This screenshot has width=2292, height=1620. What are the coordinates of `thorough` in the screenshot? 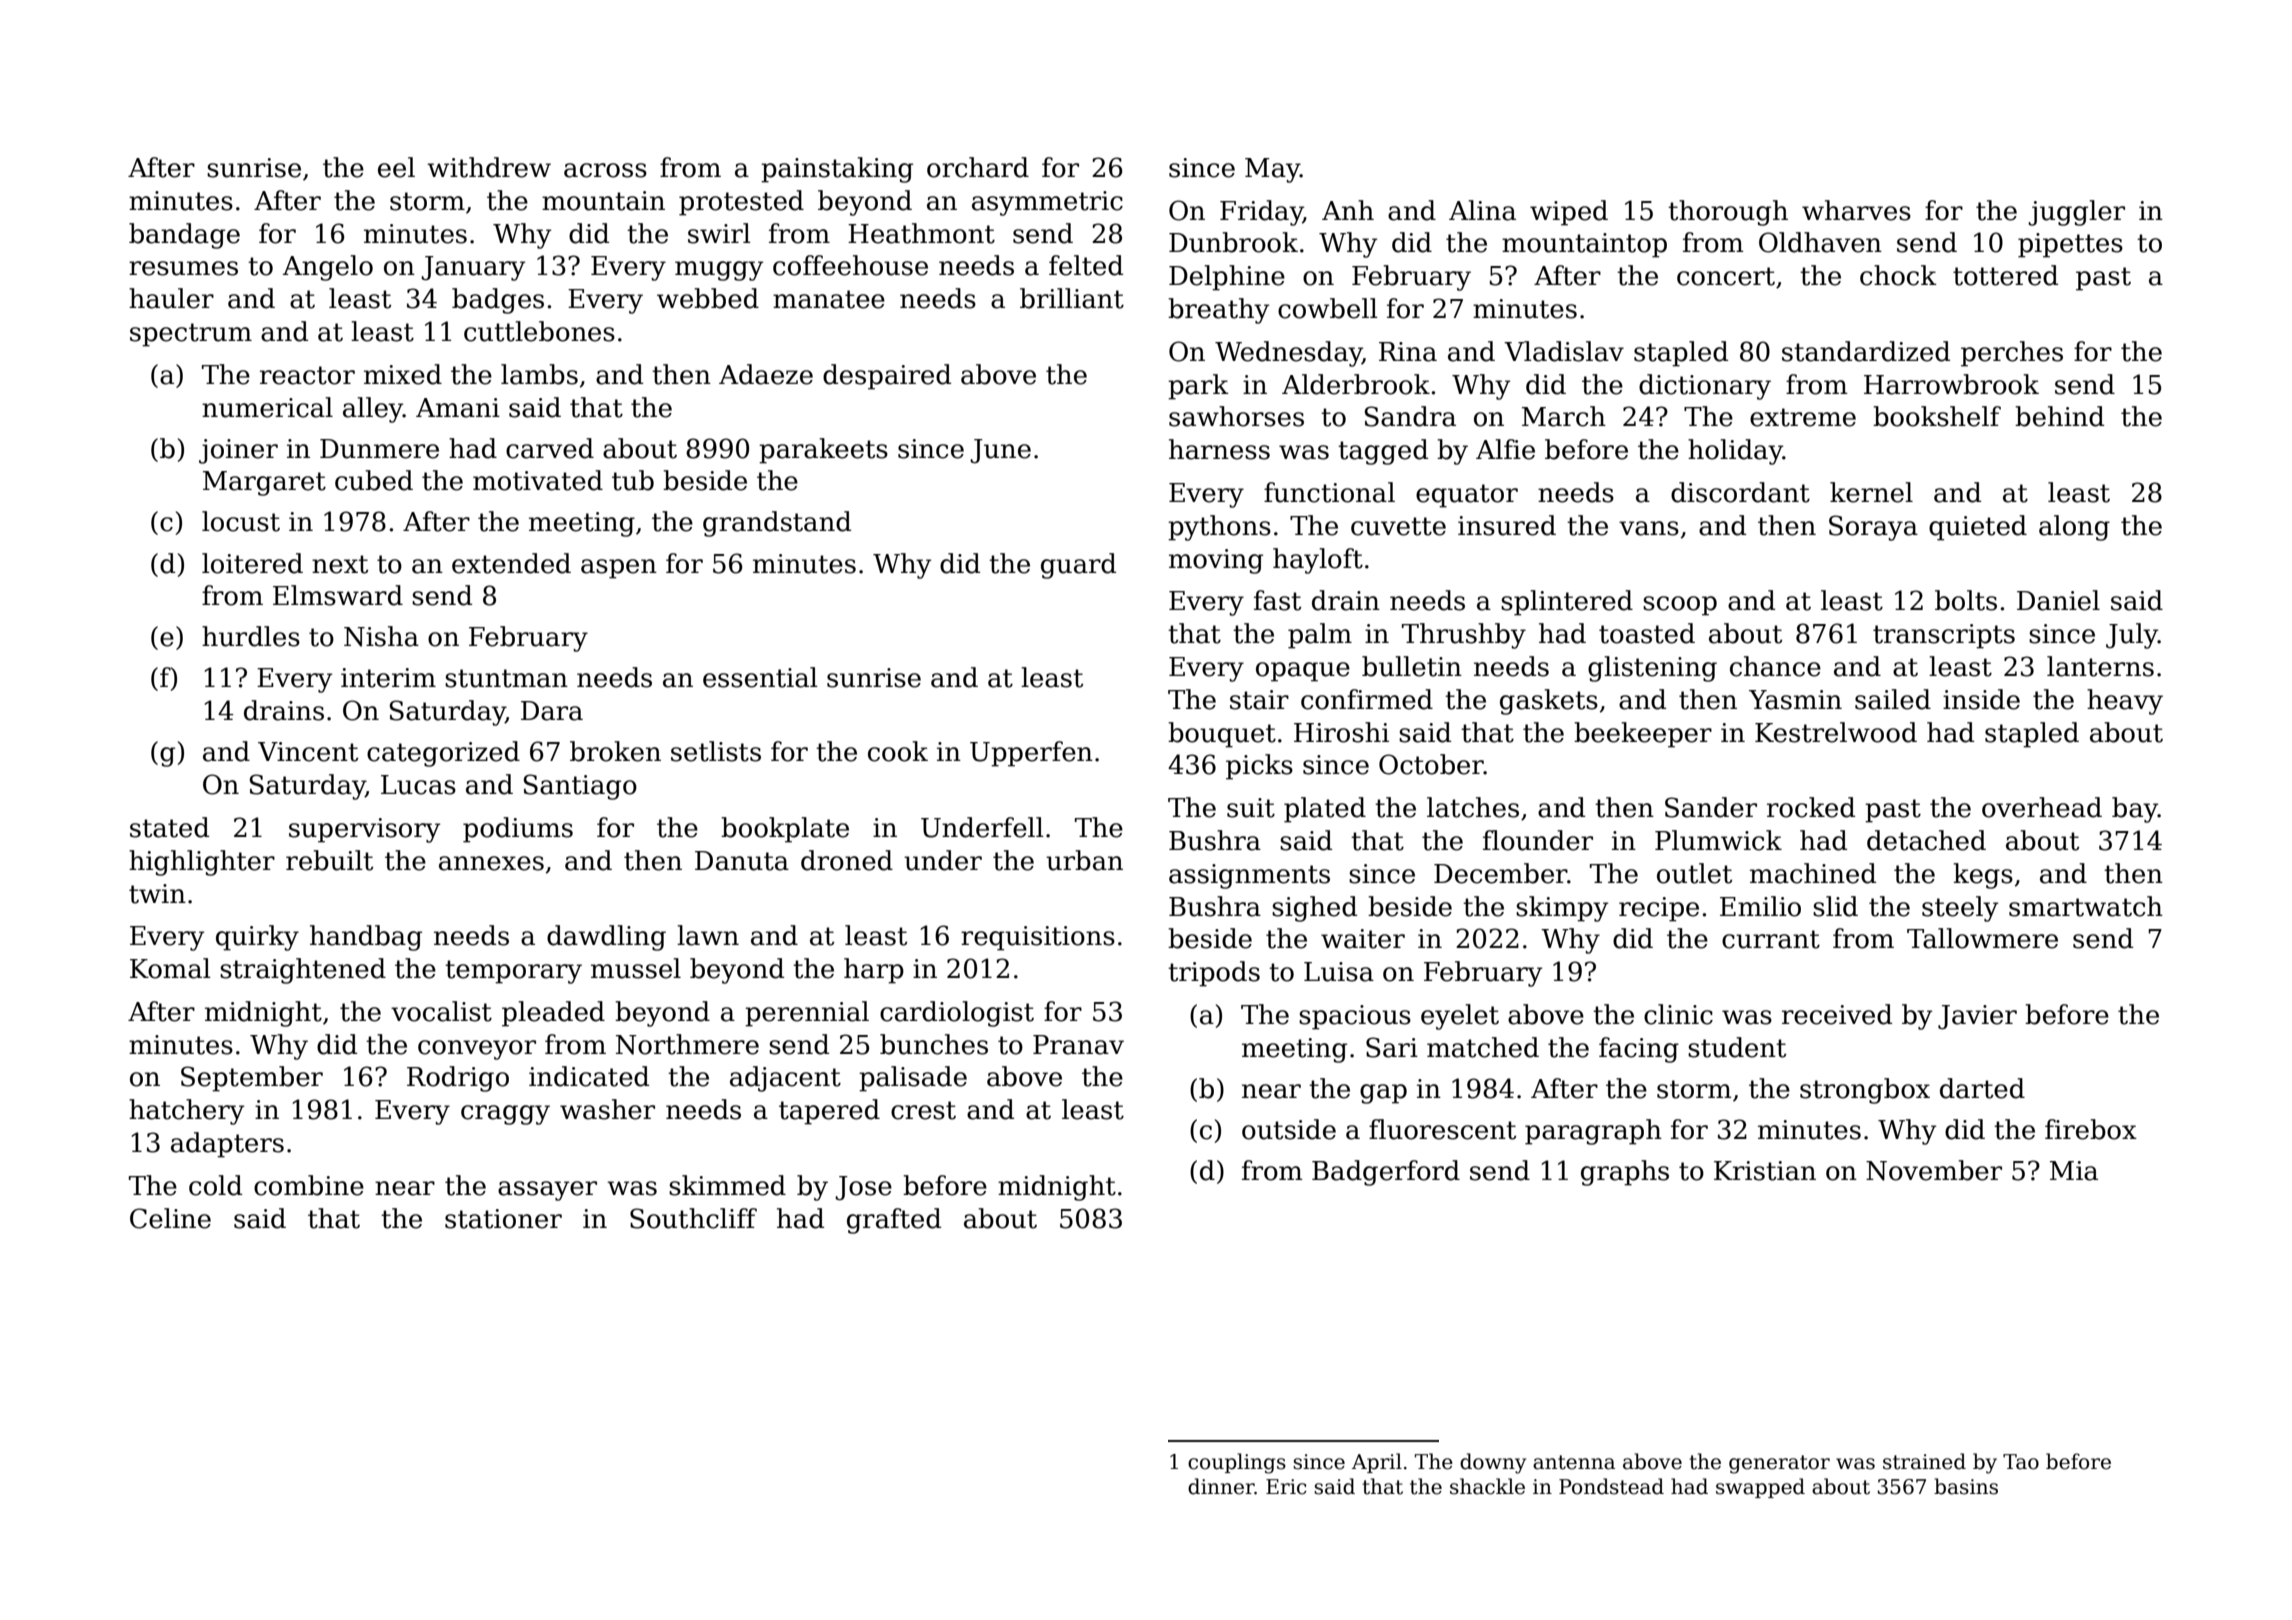 It's located at (1728, 213).
